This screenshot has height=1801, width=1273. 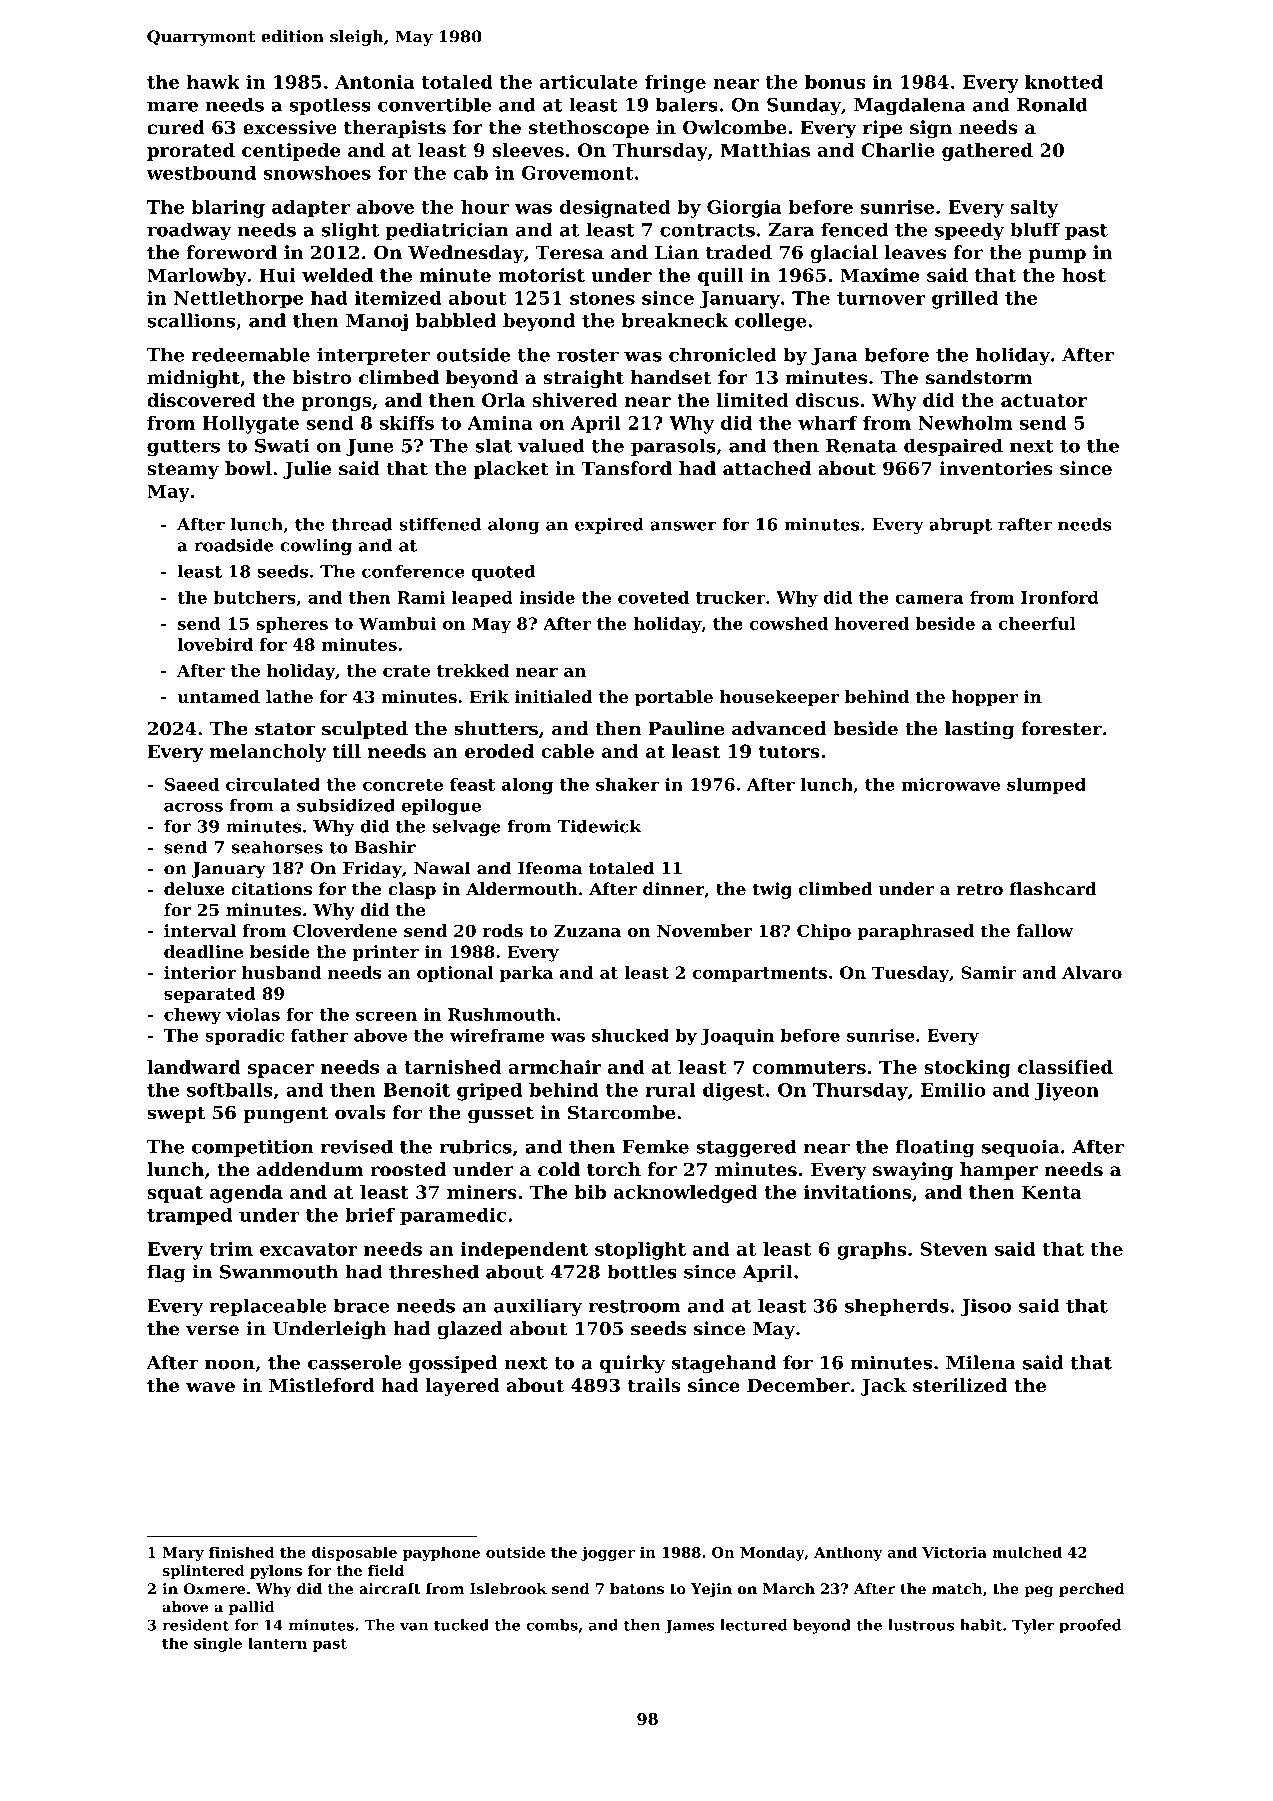 What do you see at coordinates (929, 599) in the screenshot?
I see `camera` at bounding box center [929, 599].
